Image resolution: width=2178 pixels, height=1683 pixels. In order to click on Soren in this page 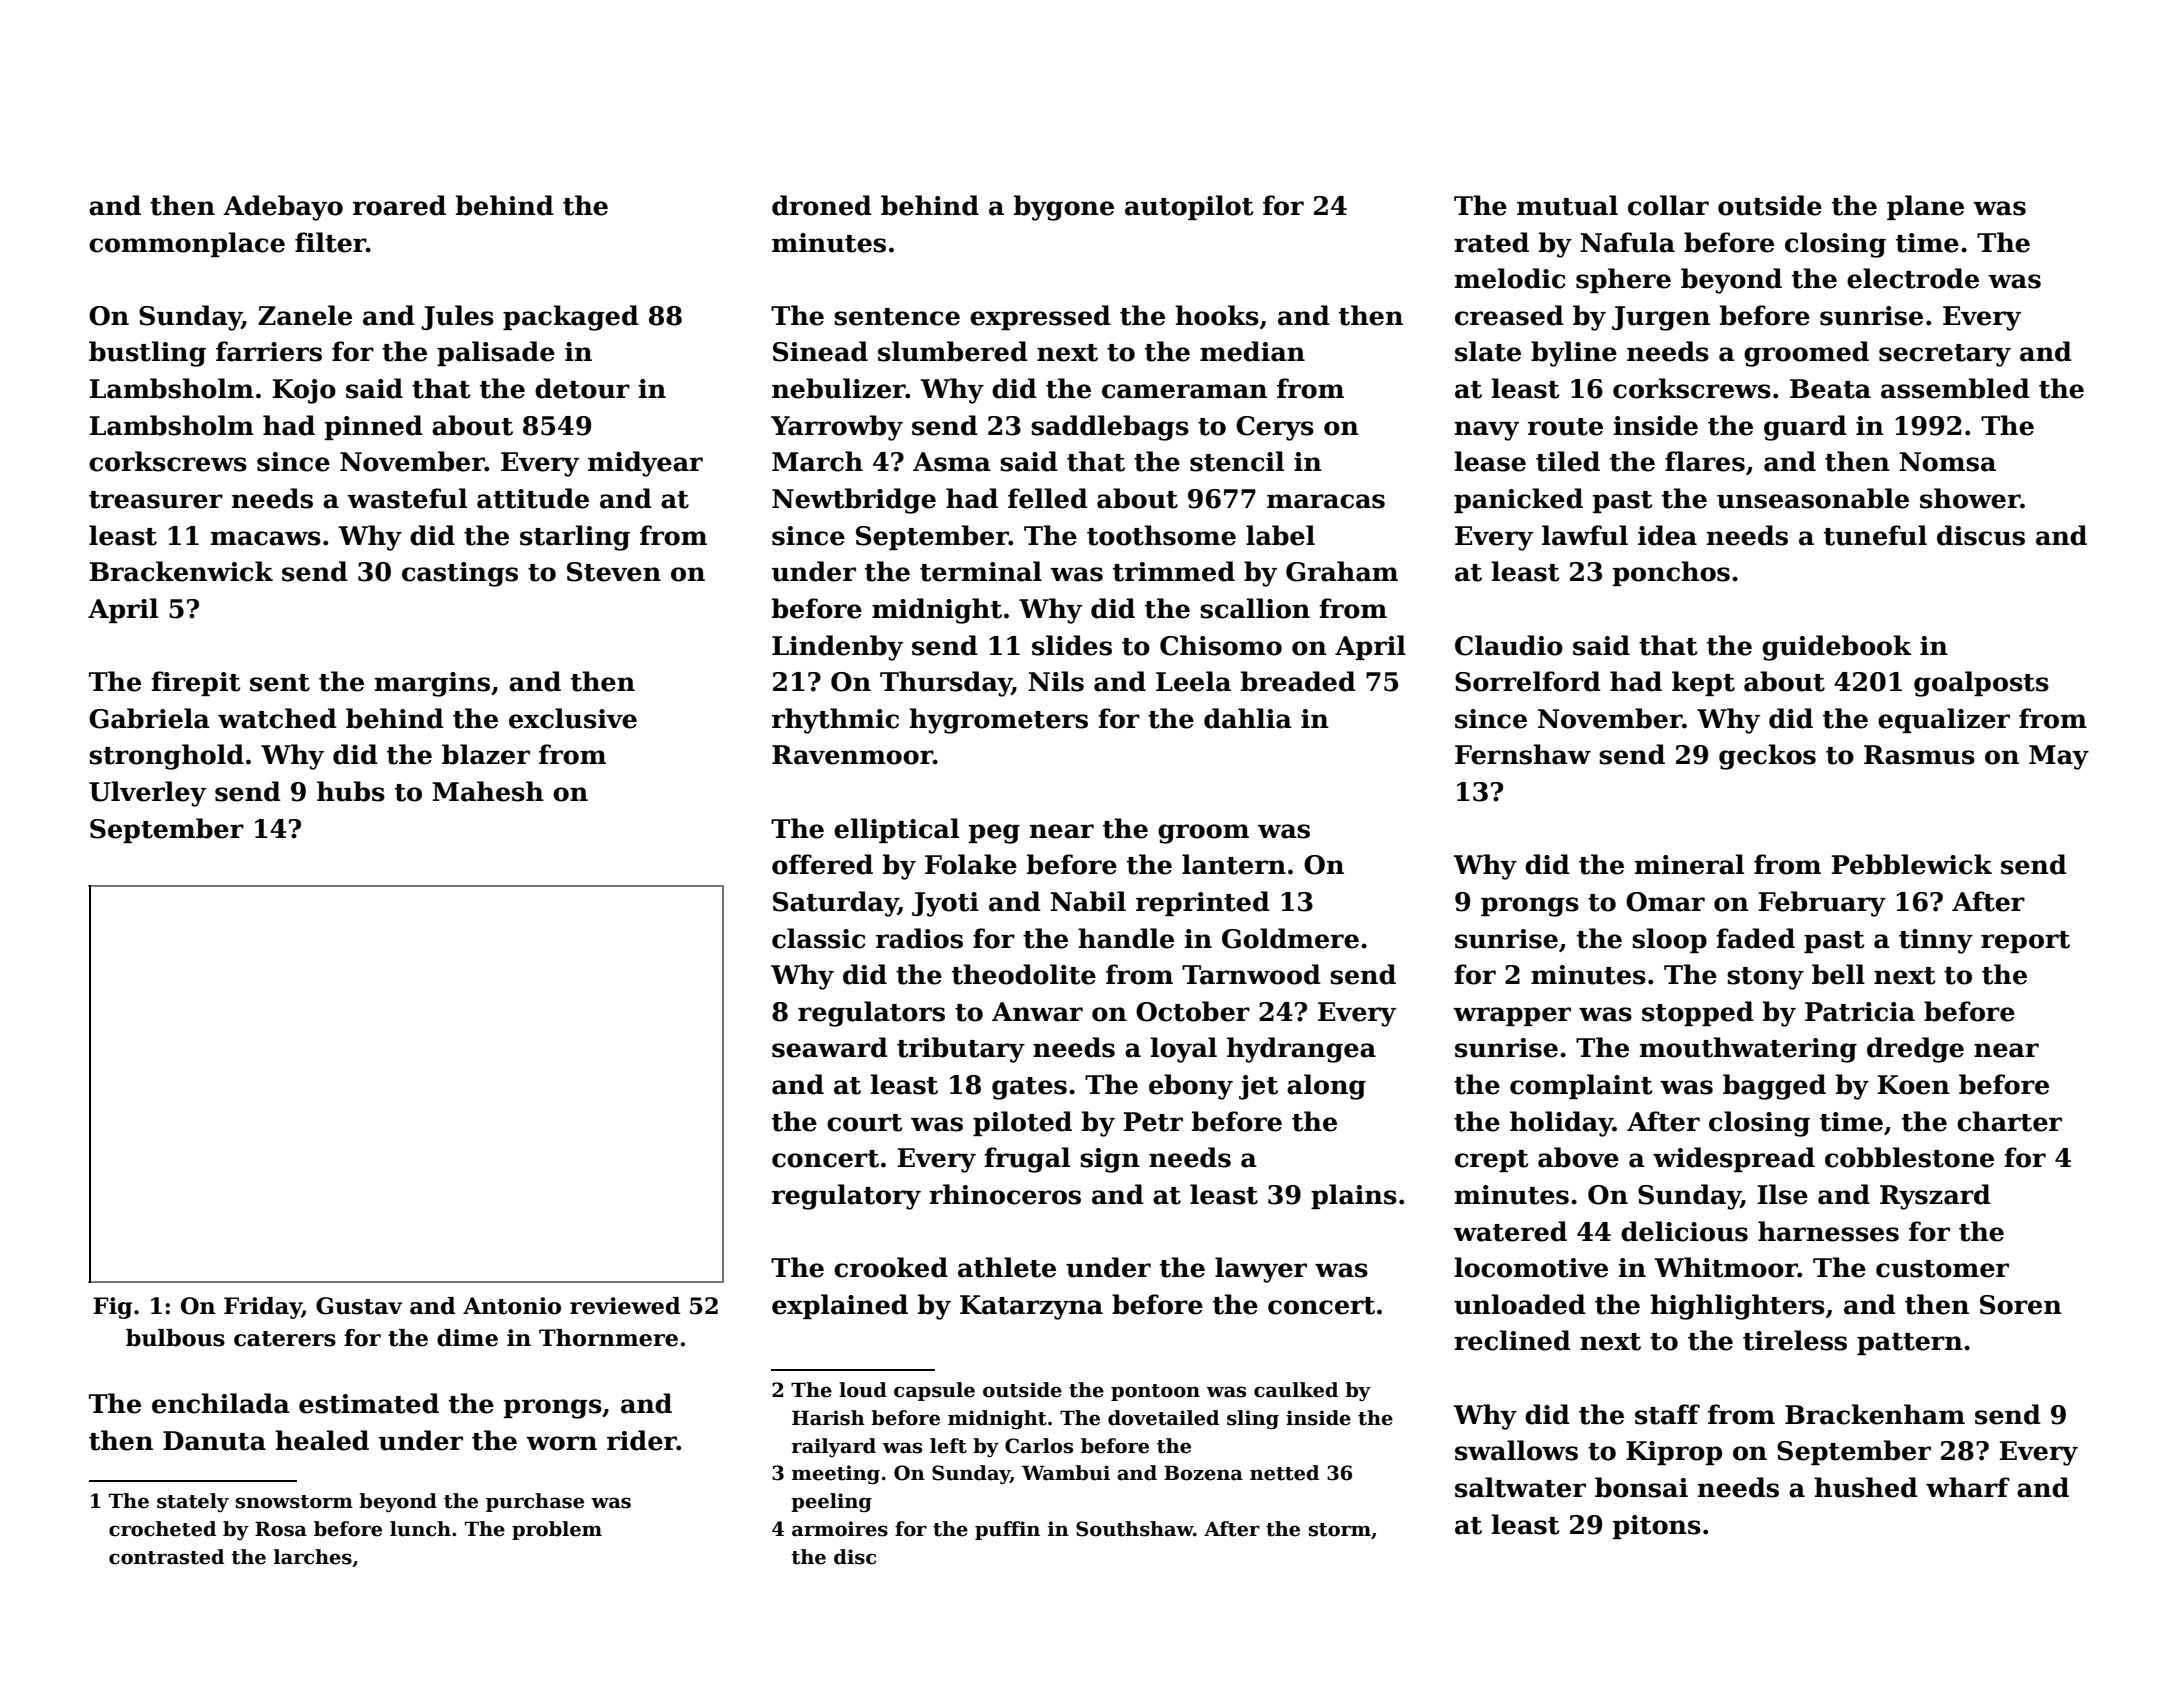, I will do `click(2021, 1305)`.
